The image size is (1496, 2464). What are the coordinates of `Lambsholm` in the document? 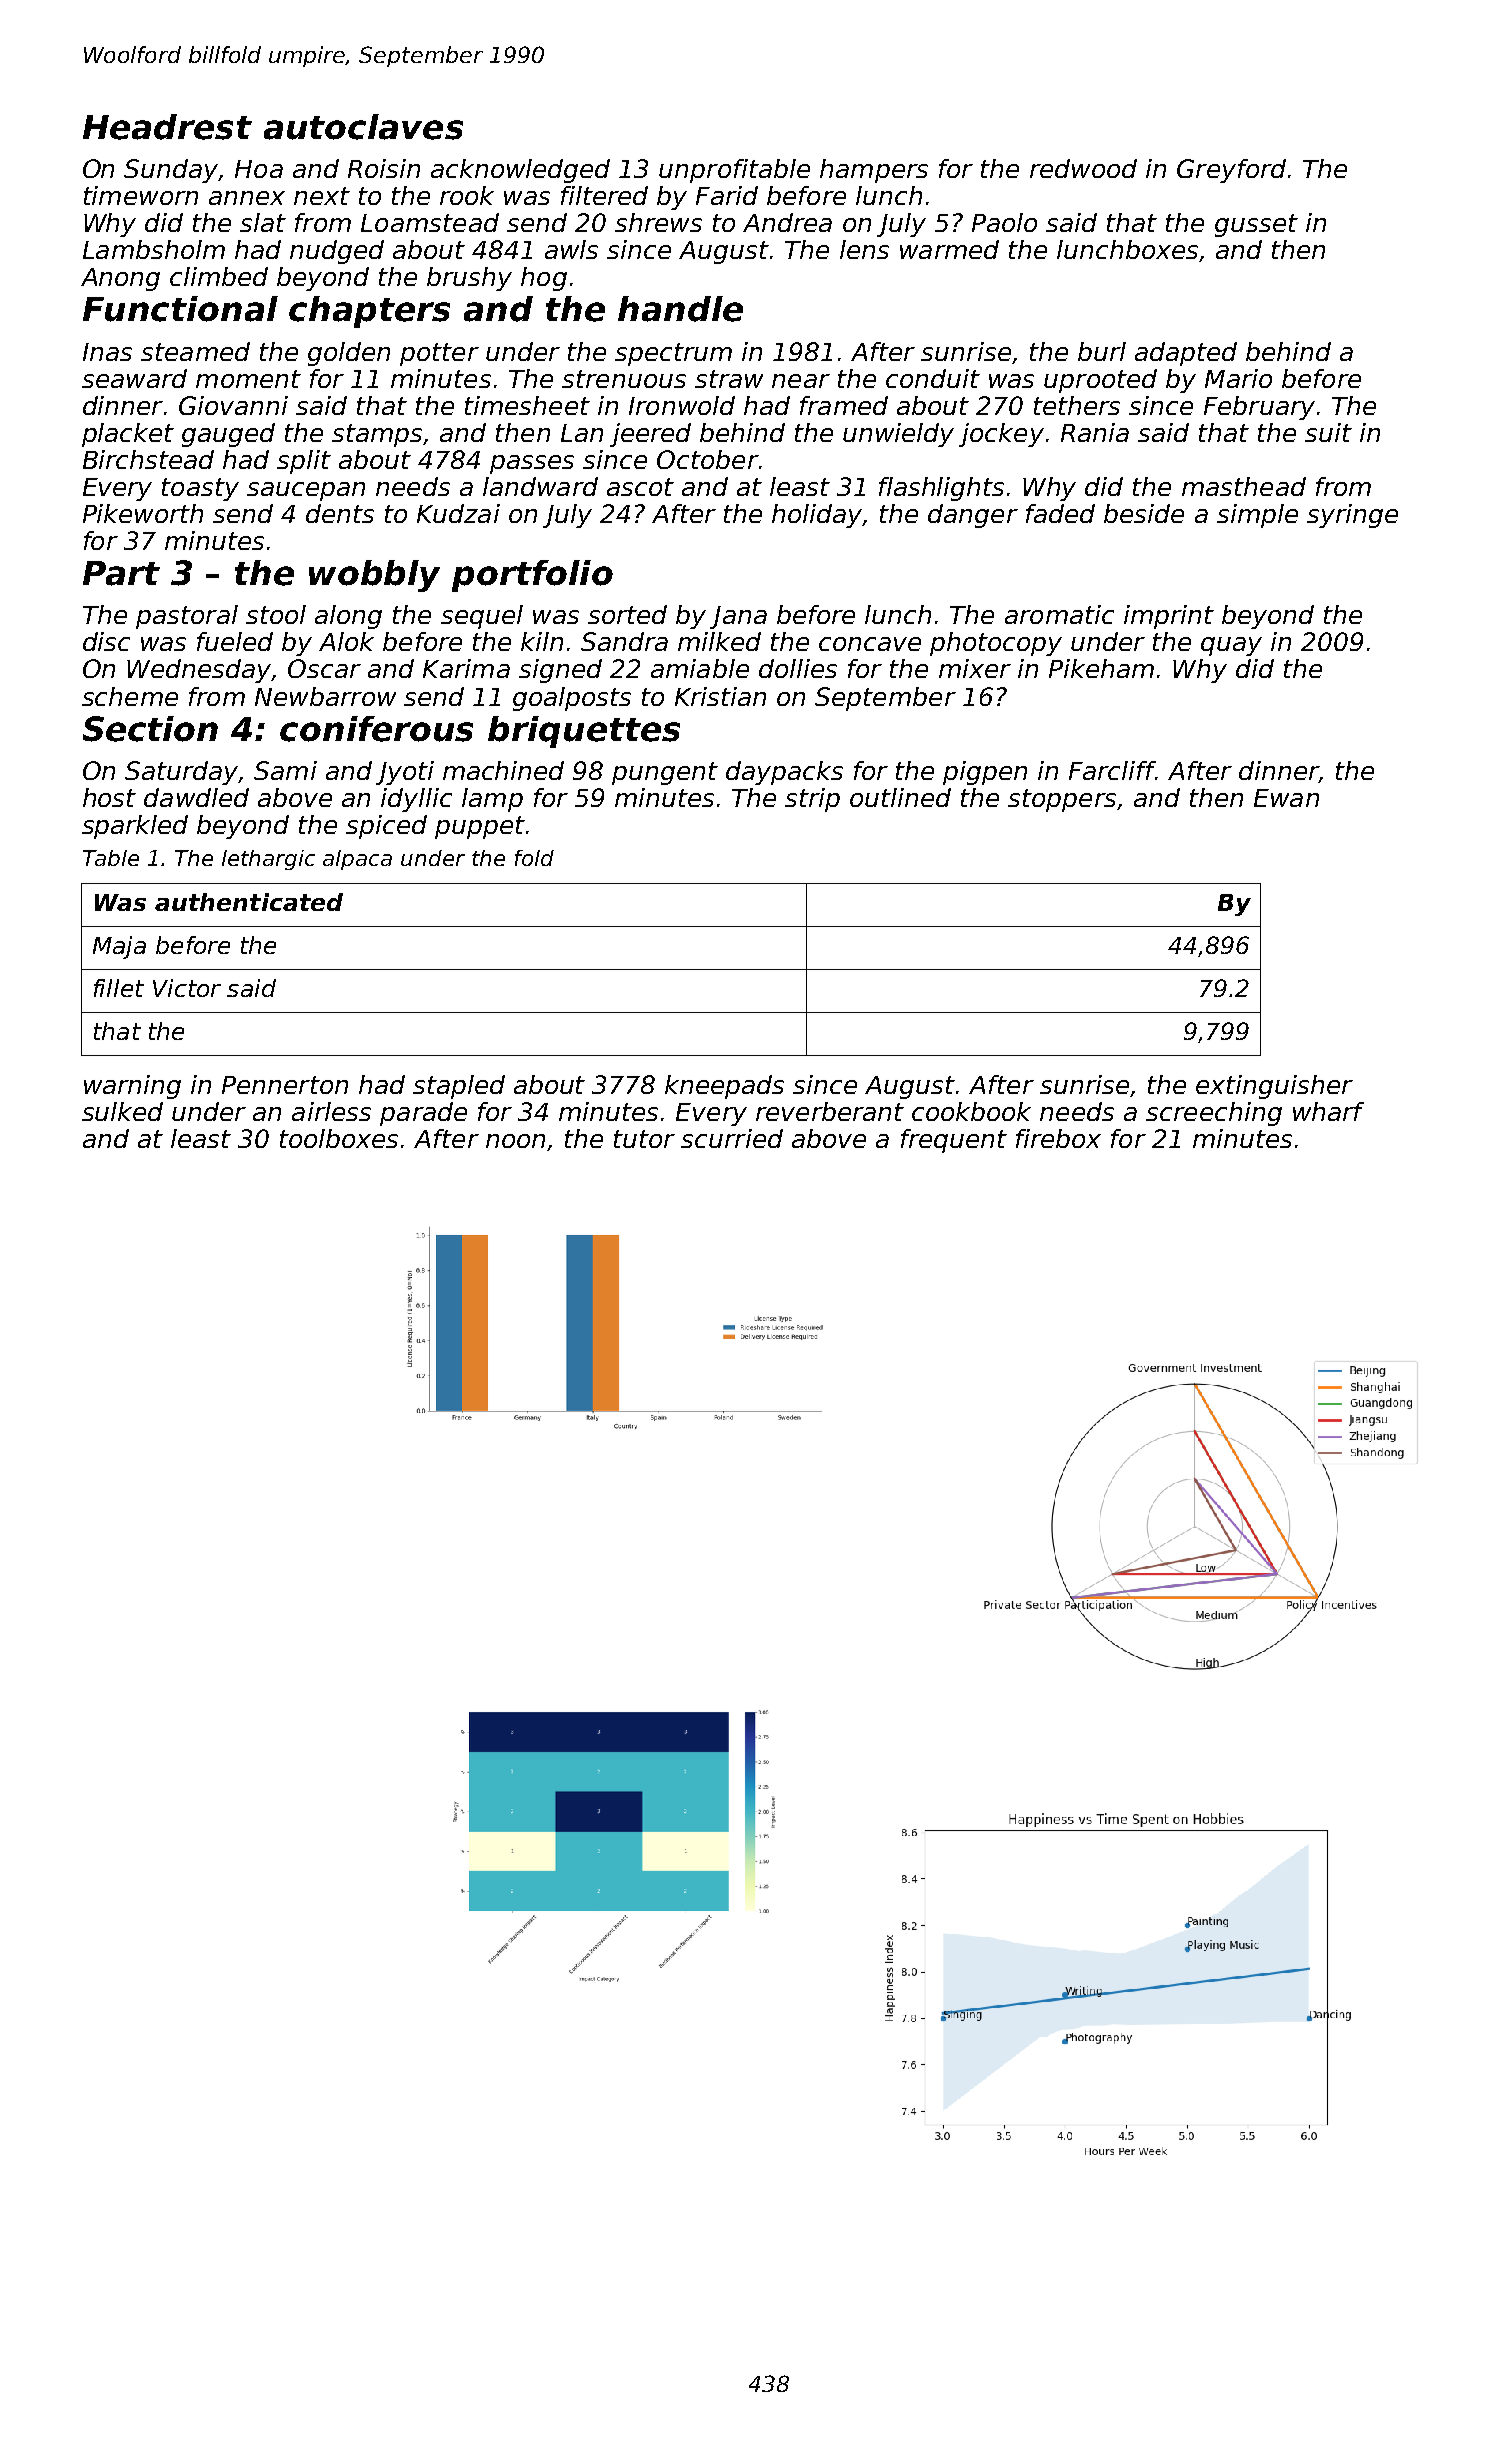 It's located at (154, 249).
